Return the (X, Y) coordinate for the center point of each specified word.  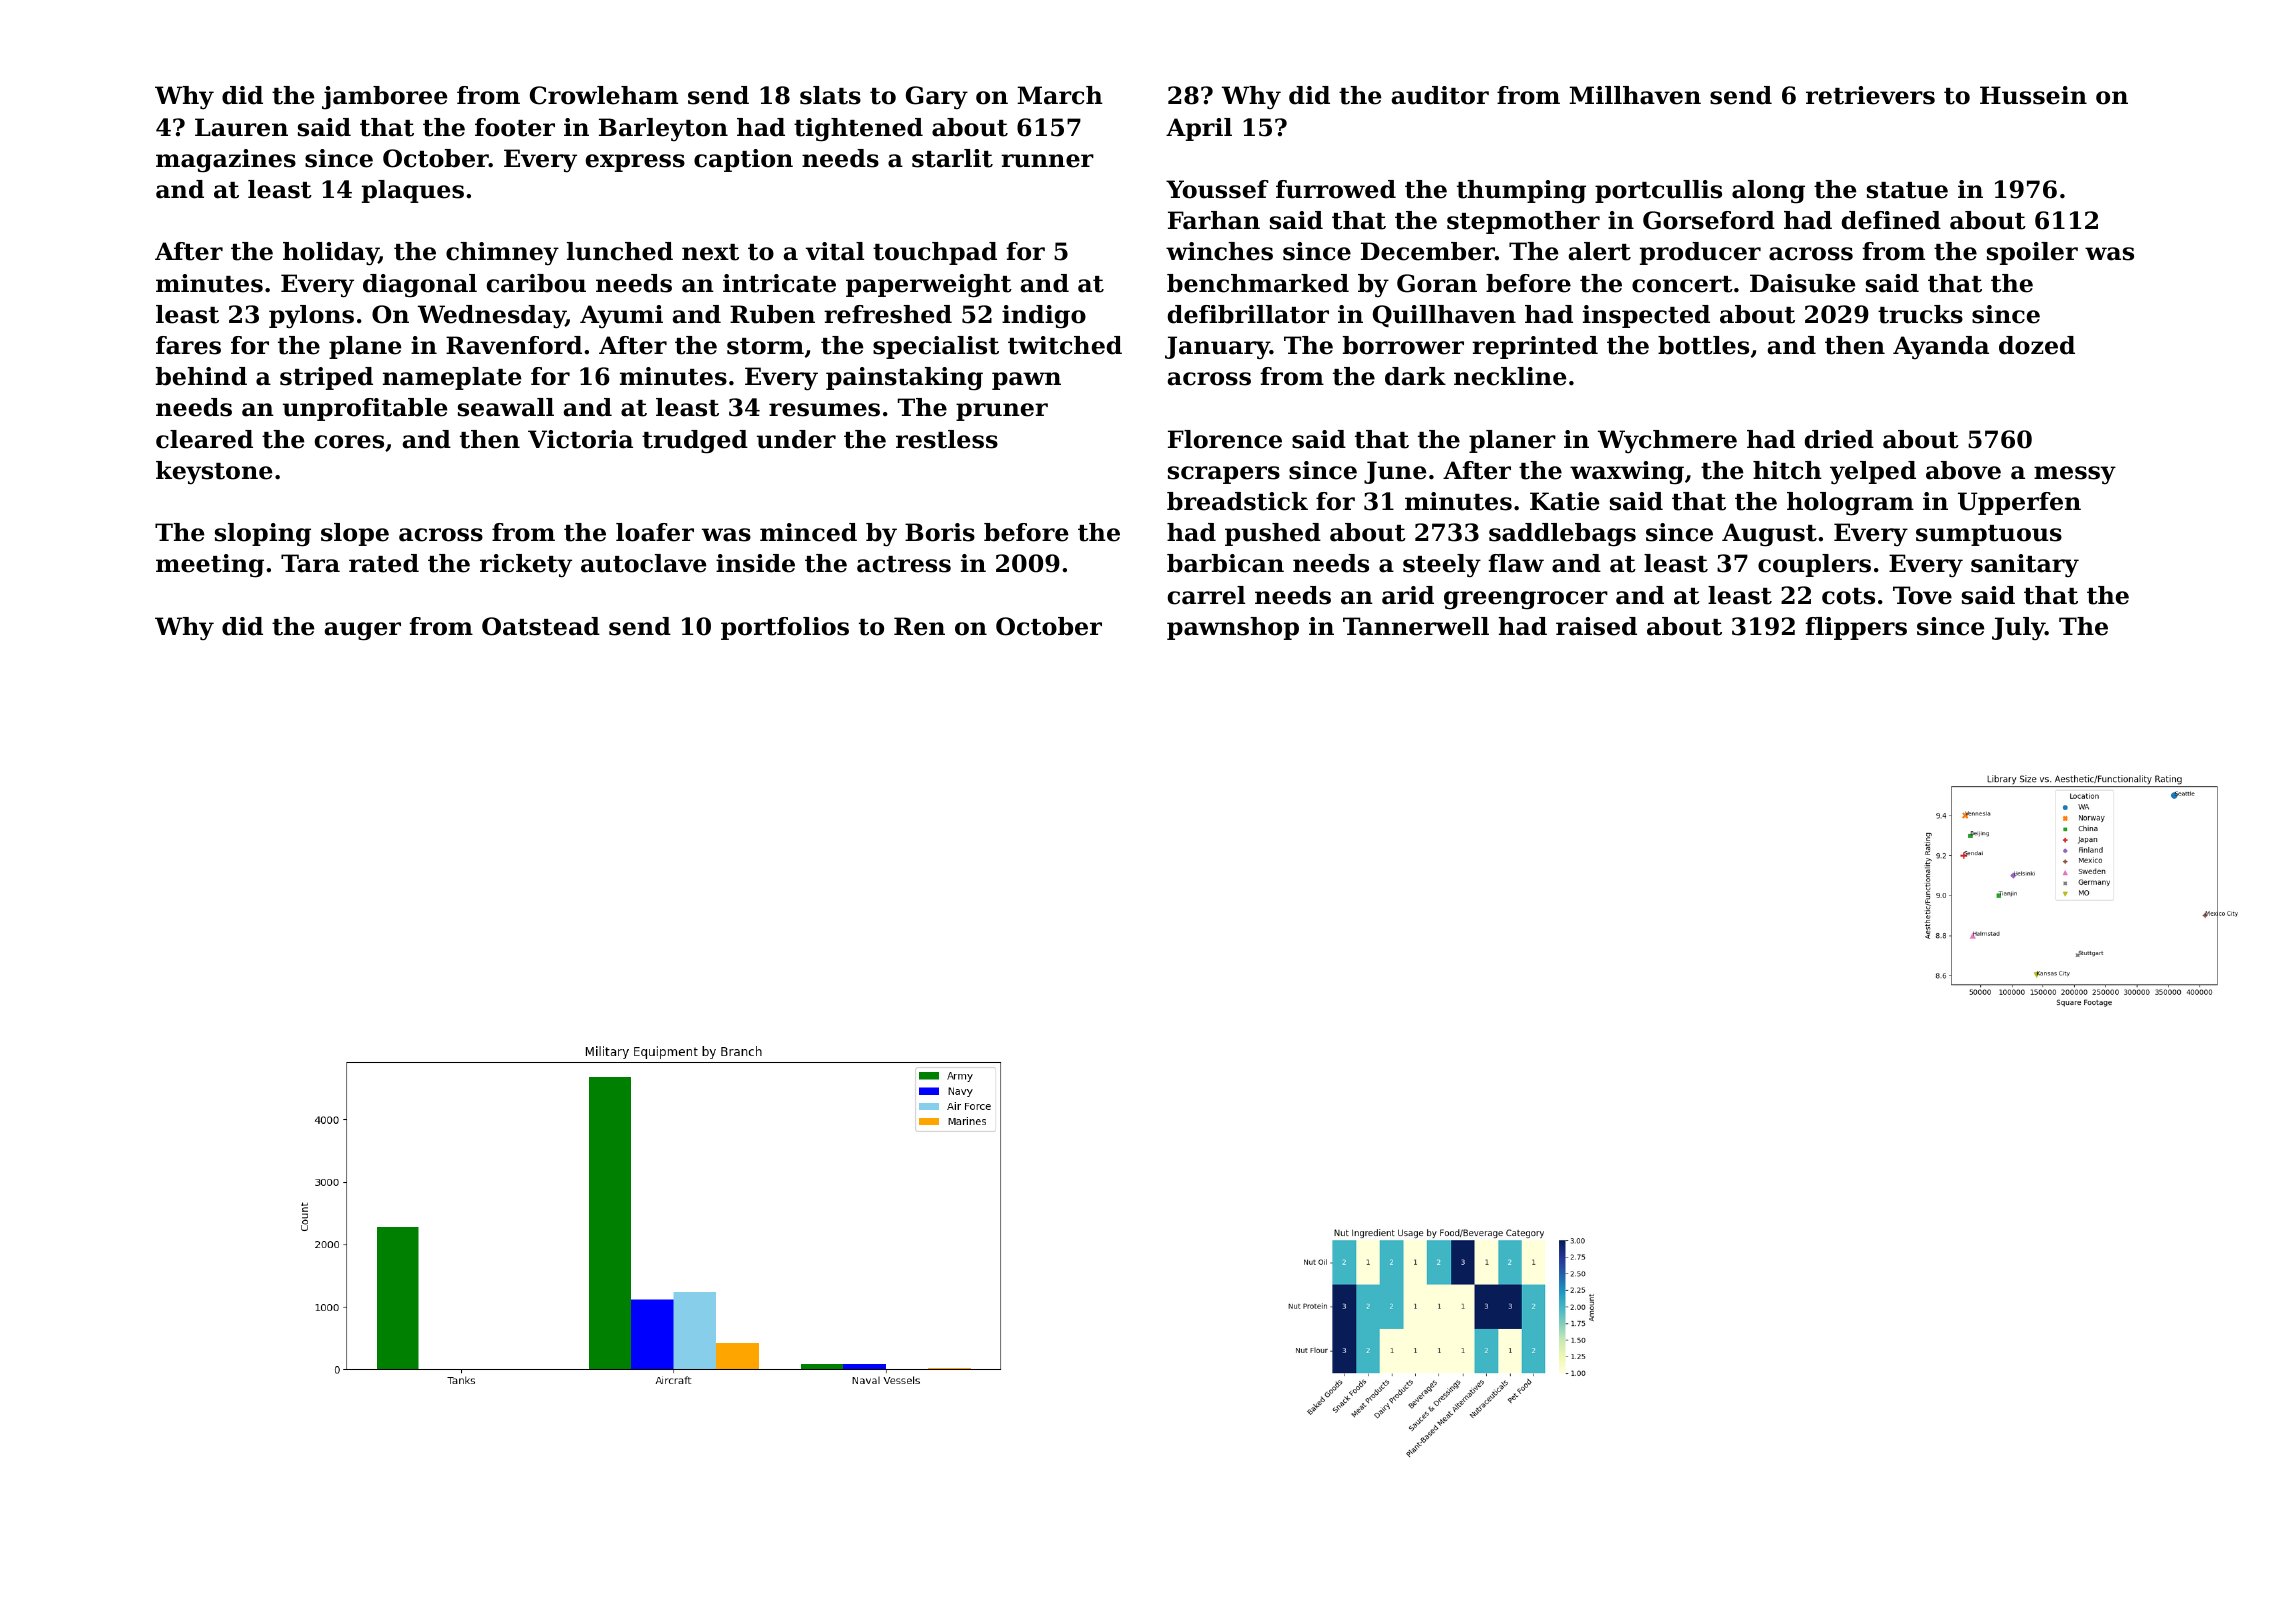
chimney (502, 253)
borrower (1403, 345)
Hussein (2033, 95)
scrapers (1224, 475)
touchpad (935, 253)
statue (1907, 190)
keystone (214, 473)
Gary (937, 97)
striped (326, 378)
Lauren (241, 127)
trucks (1920, 314)
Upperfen (2019, 503)
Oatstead (541, 626)
